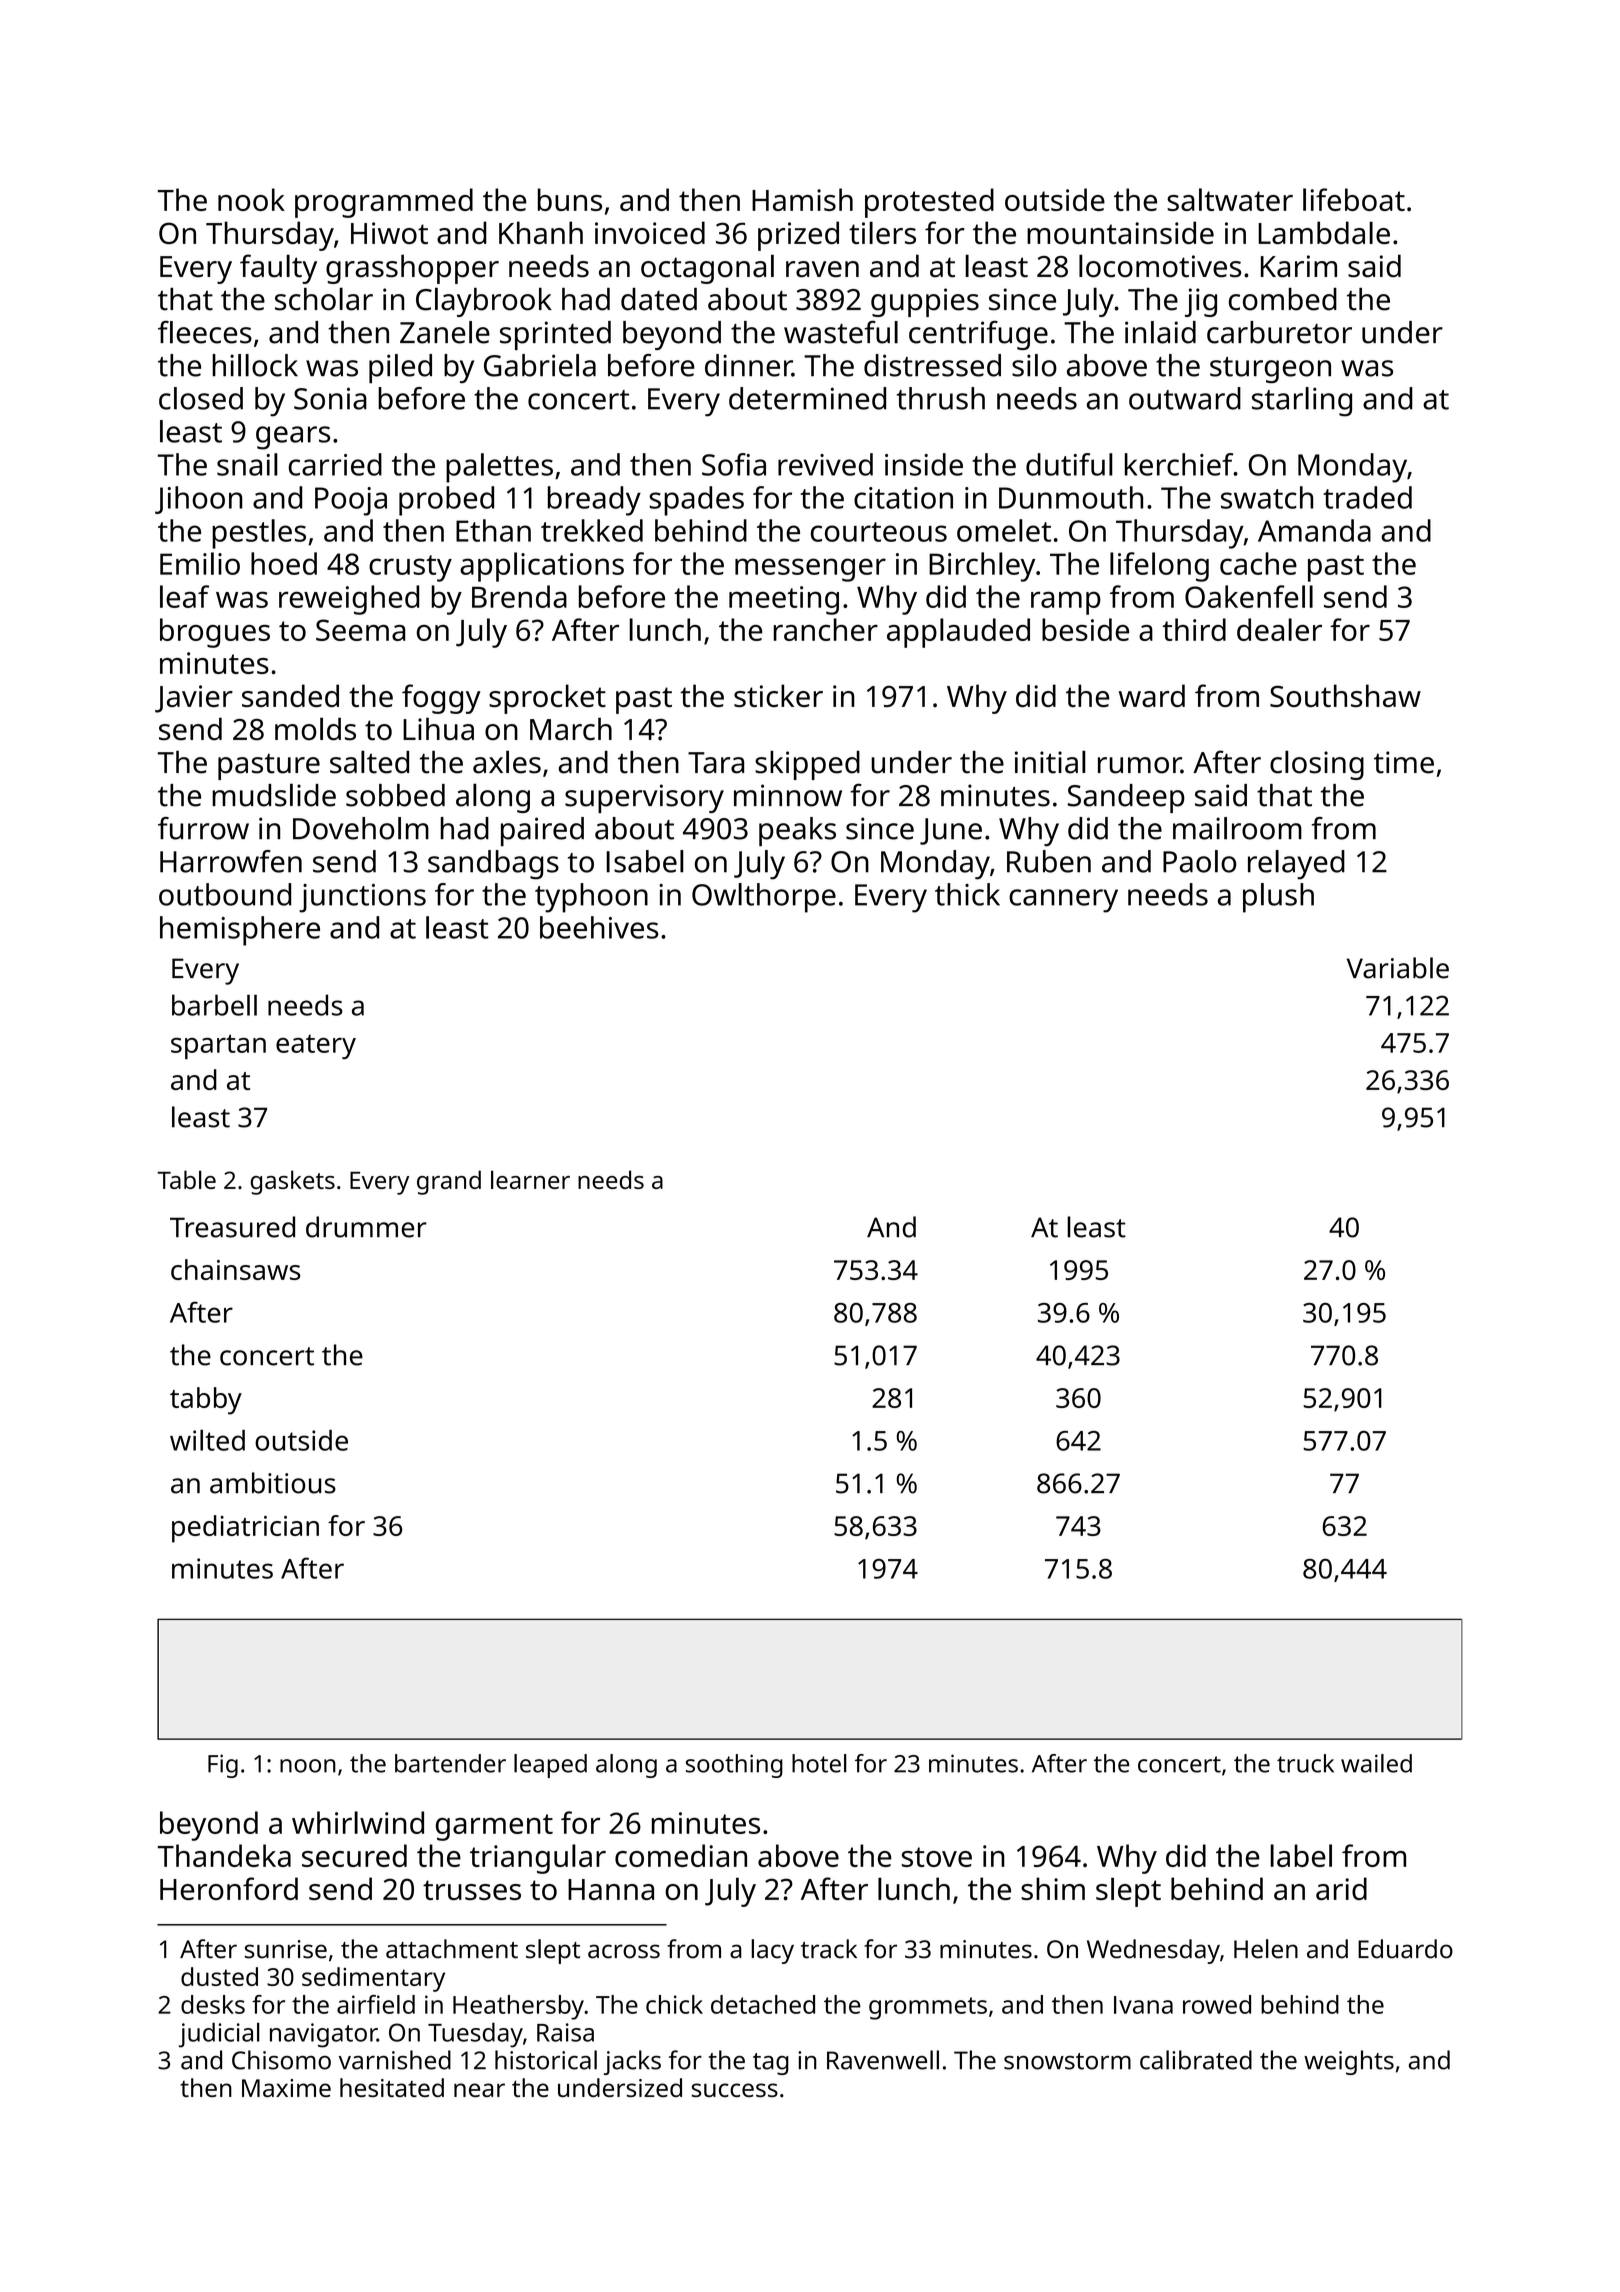 This page has width=1620, height=2292. What do you see at coordinates (286, 1949) in the page?
I see `sunrise` at bounding box center [286, 1949].
